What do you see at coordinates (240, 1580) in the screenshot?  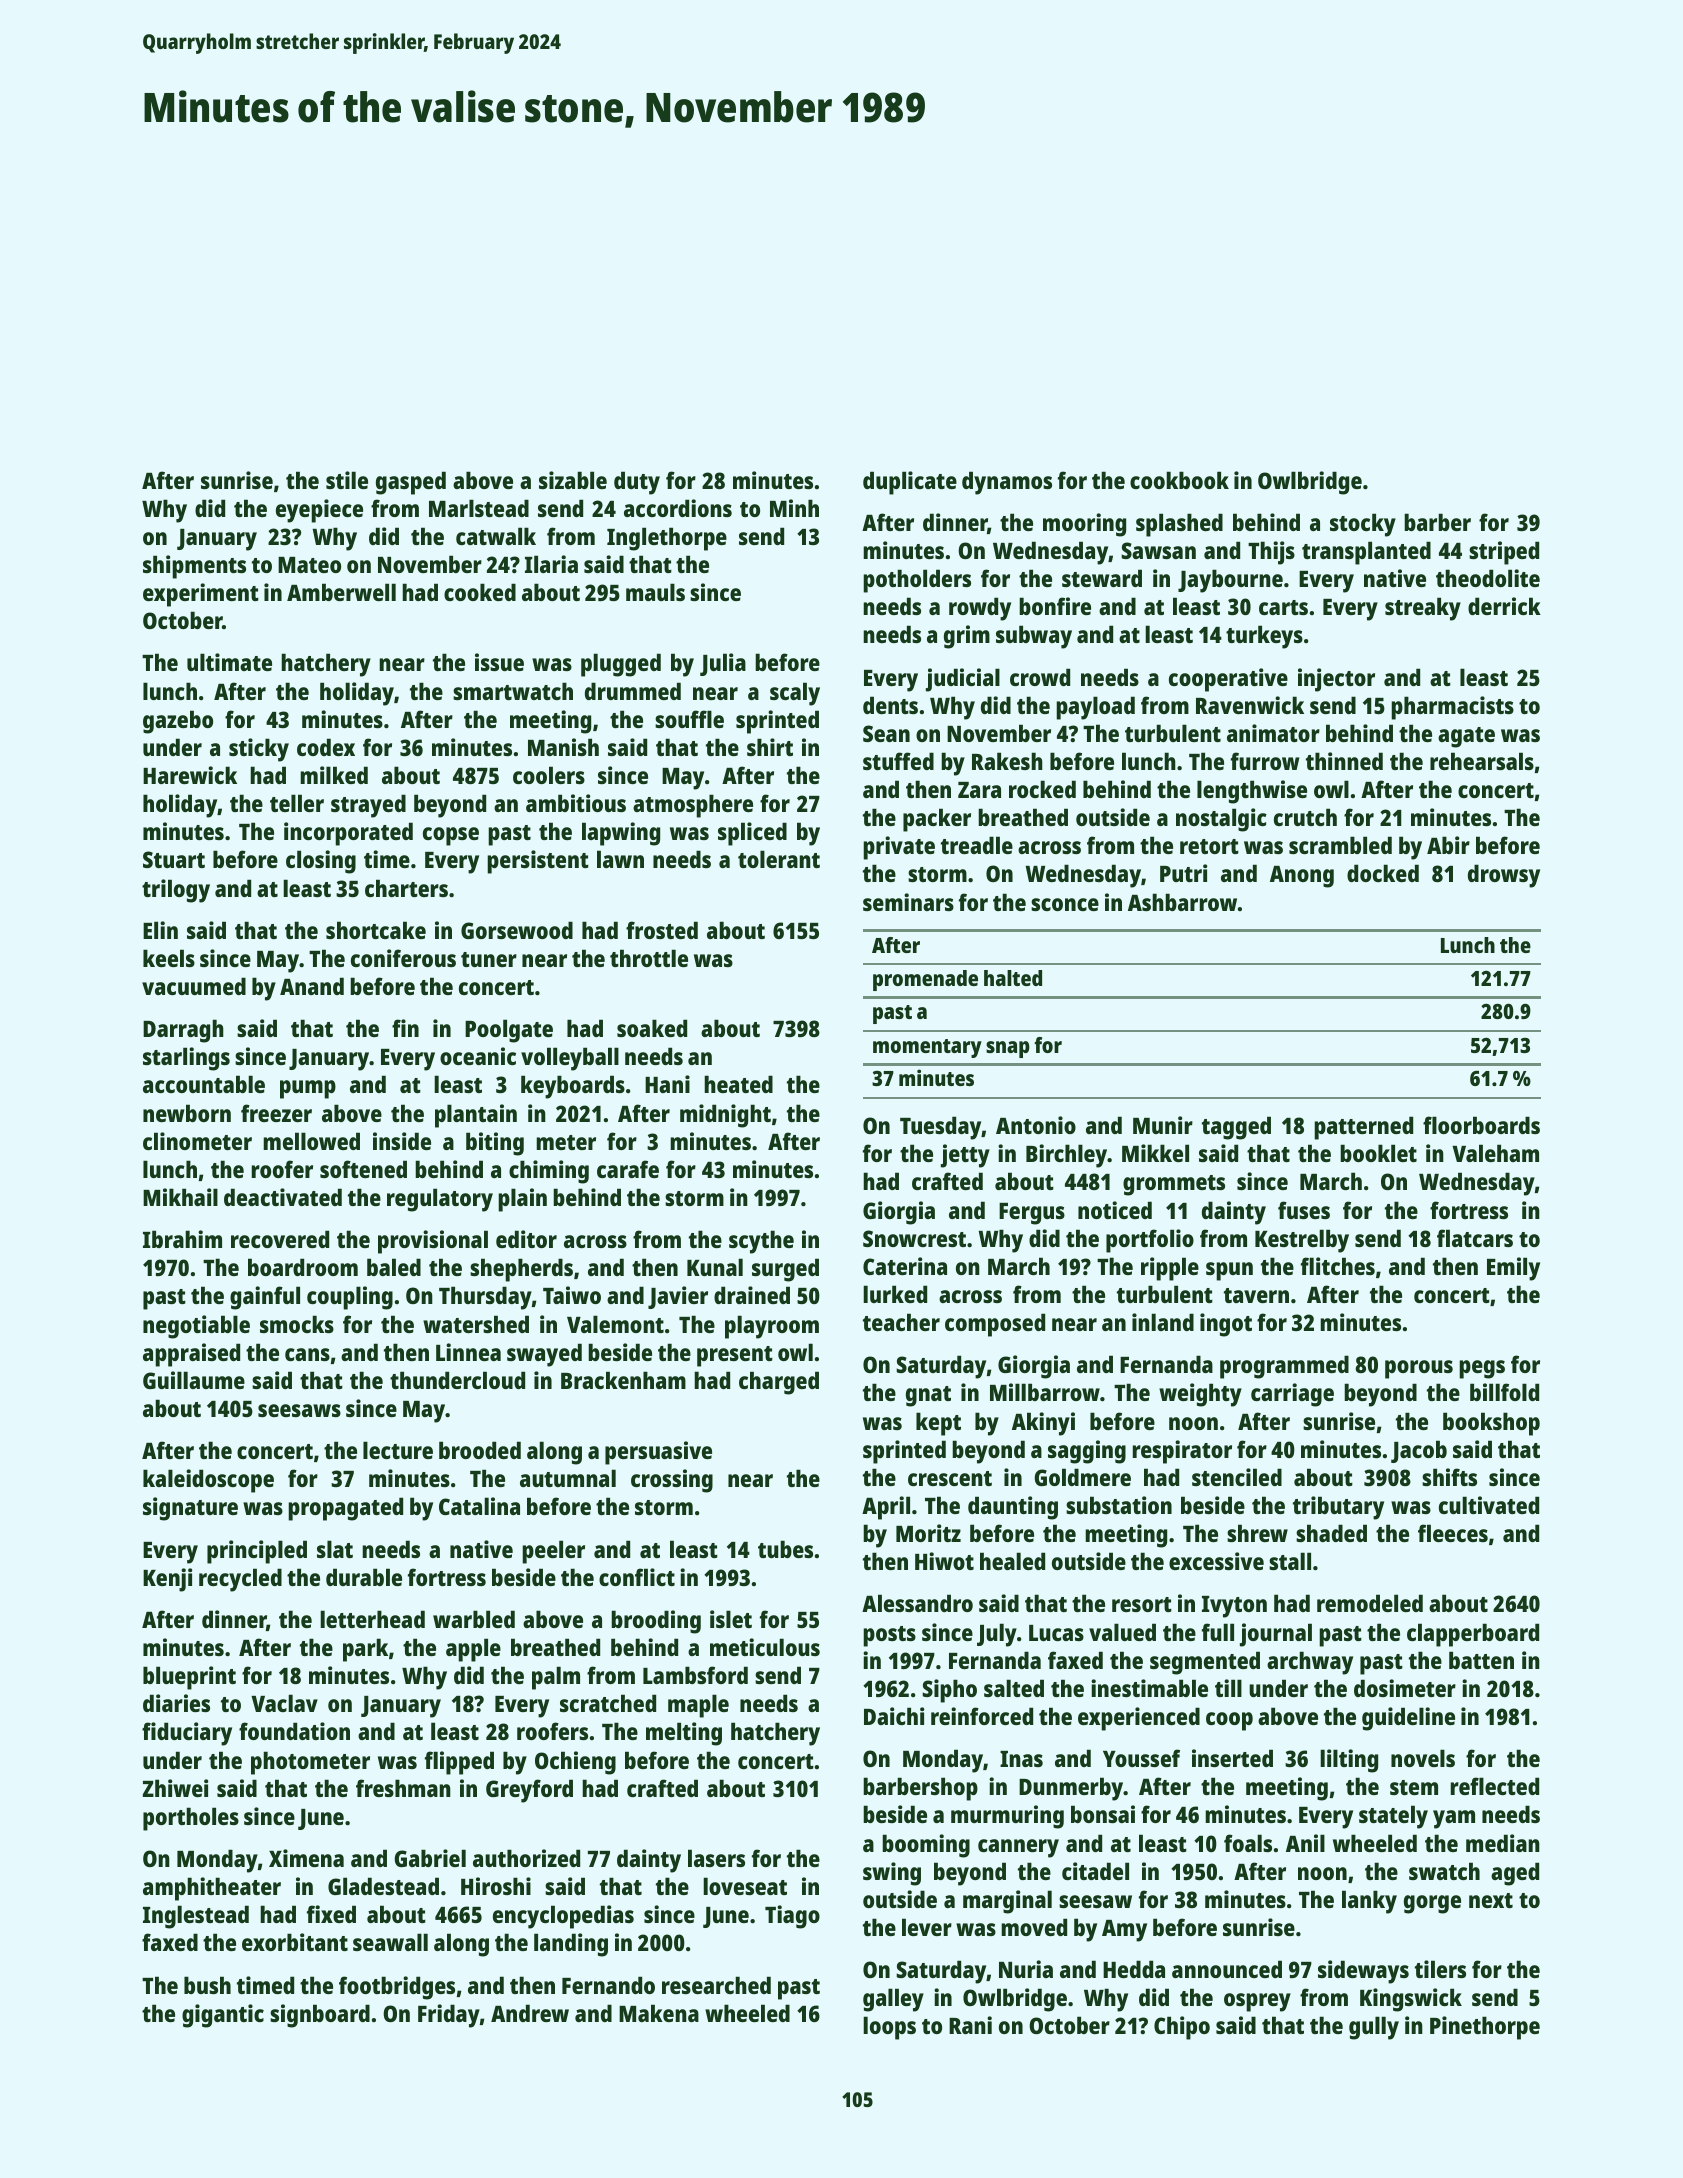 I see `recycled` at bounding box center [240, 1580].
